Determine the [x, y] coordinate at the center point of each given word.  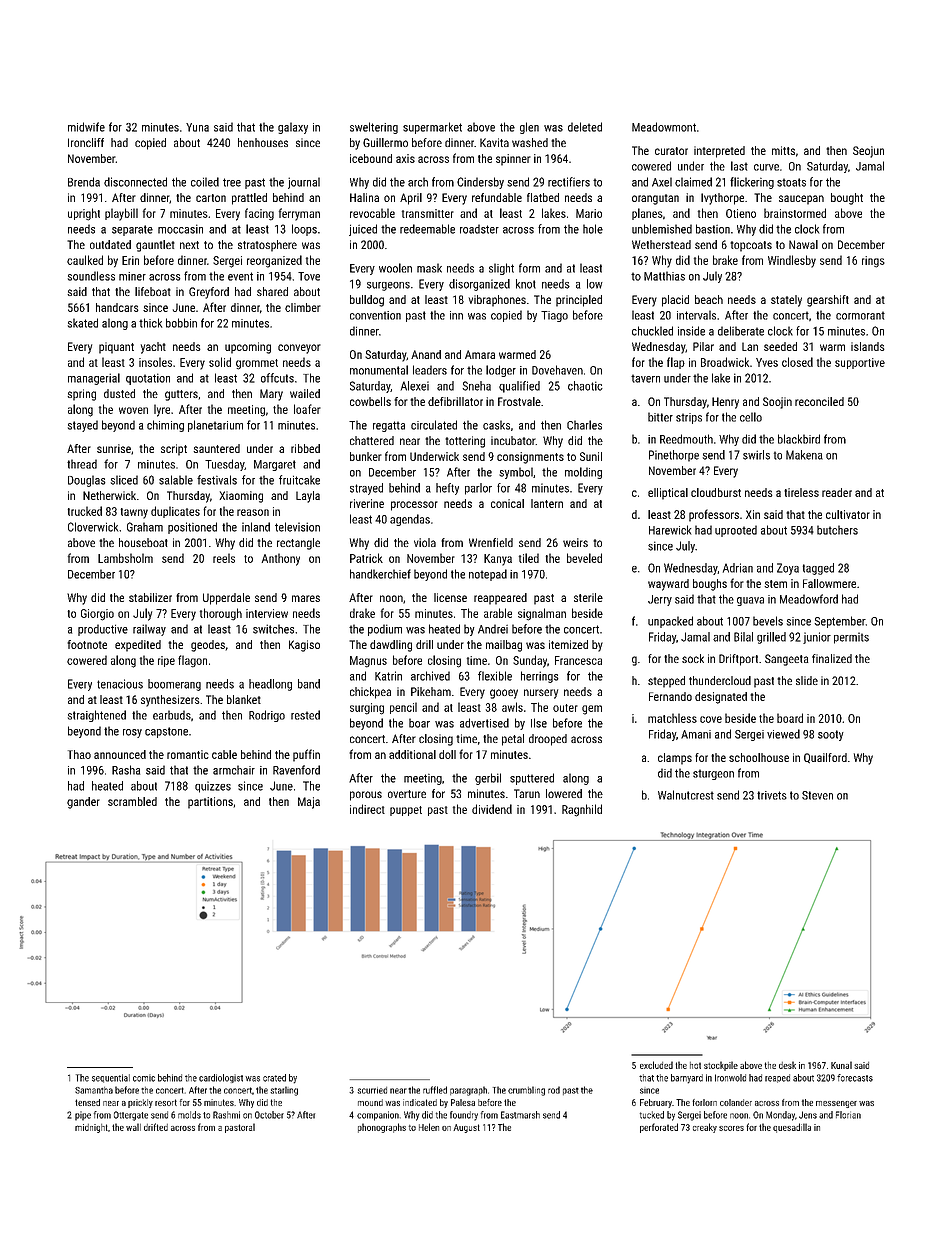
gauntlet [155, 246]
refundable [497, 197]
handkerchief [380, 574]
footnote [87, 644]
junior [817, 638]
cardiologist [221, 1078]
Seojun [868, 152]
